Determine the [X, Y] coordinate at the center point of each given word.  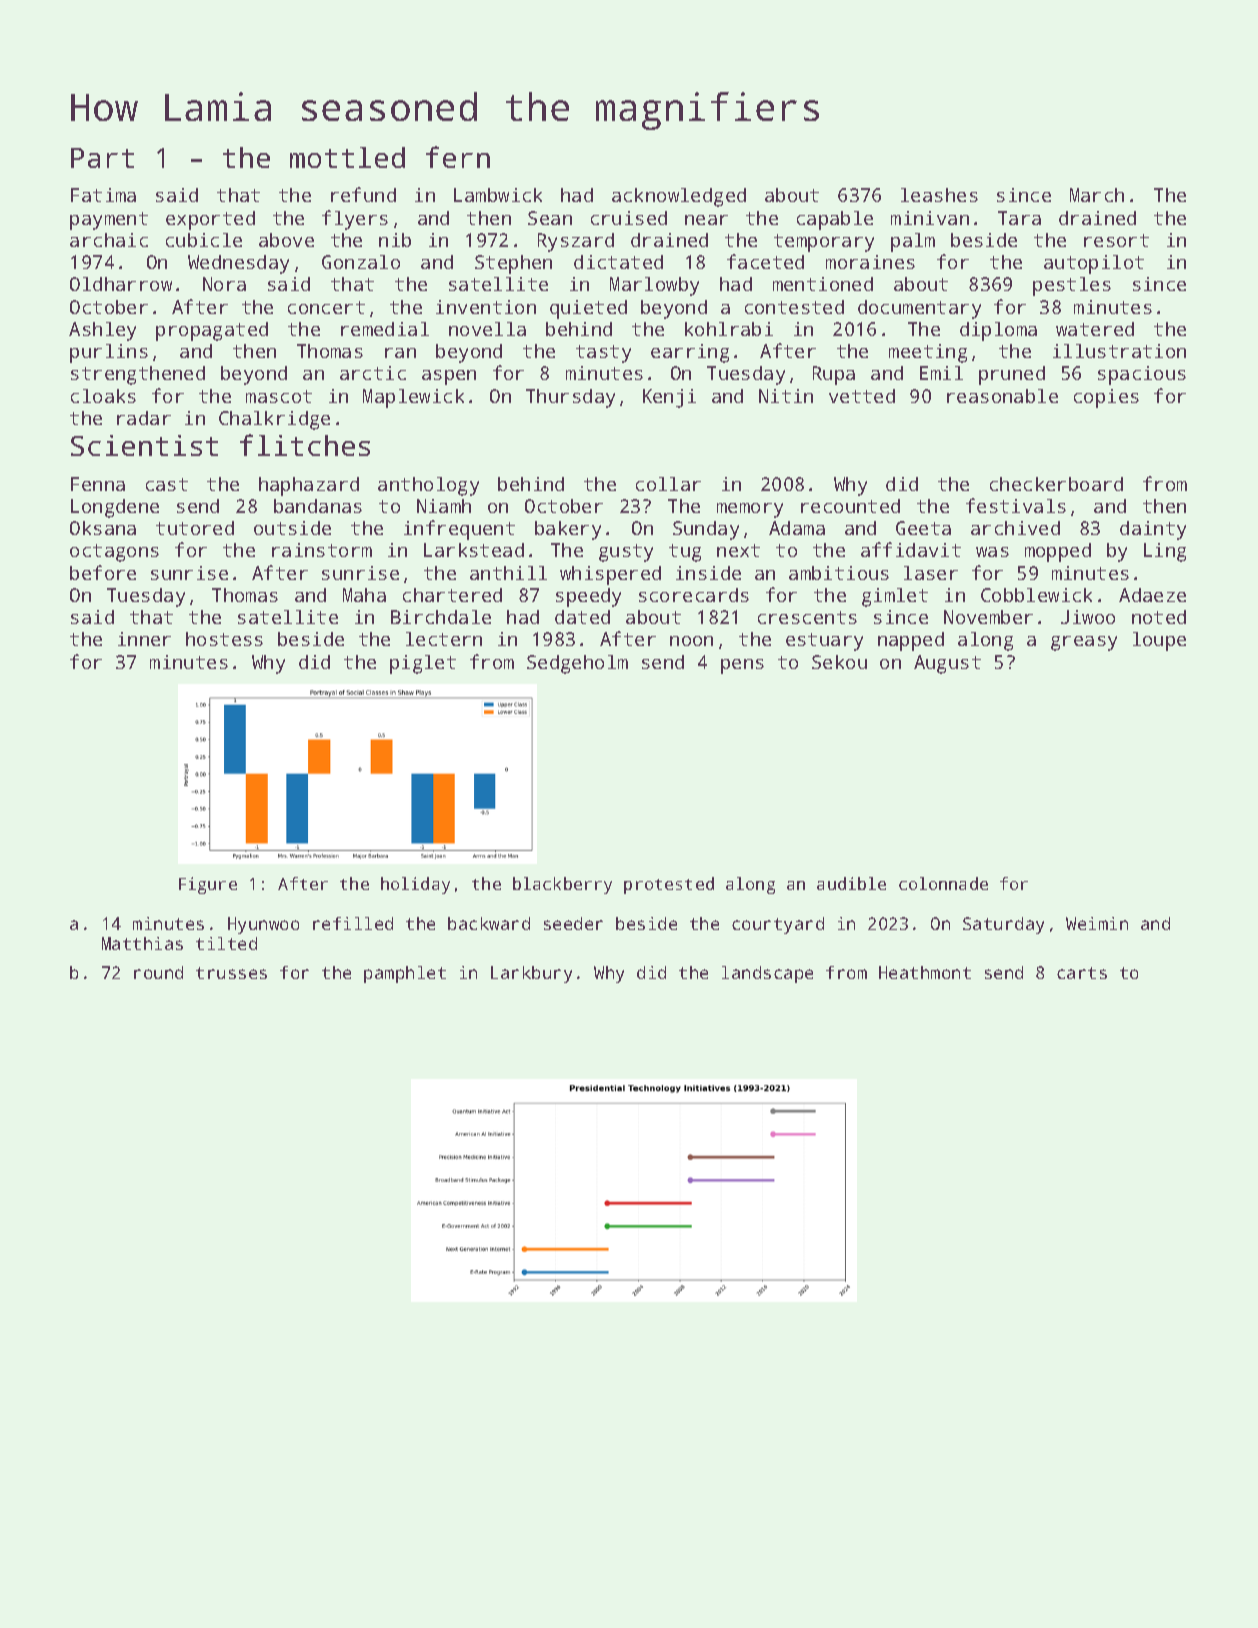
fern [458, 157]
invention [486, 307]
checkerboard [1056, 484]
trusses [231, 973]
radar [144, 418]
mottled [347, 157]
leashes [939, 195]
